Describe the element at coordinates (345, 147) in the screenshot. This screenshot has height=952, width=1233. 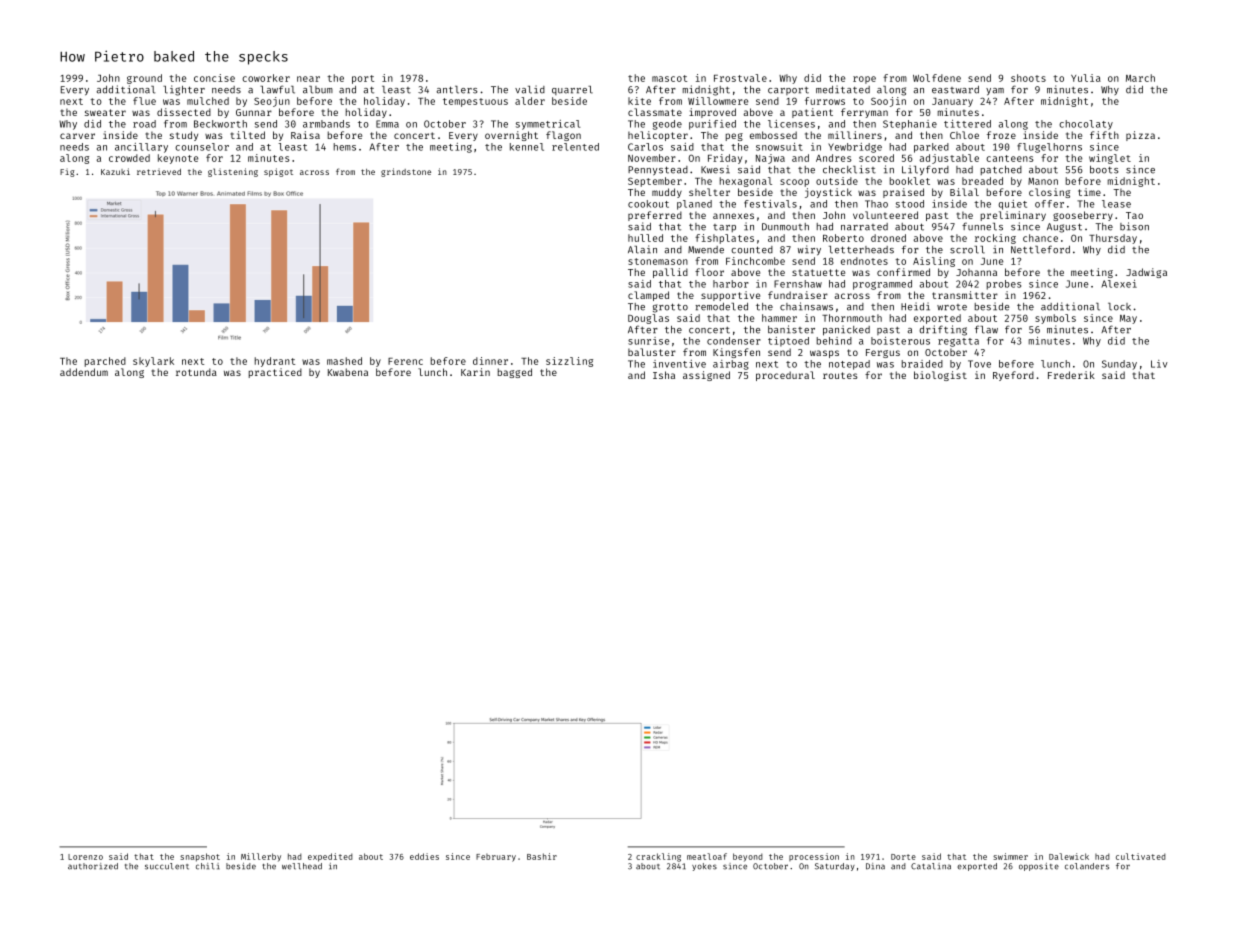
I see `hems` at that location.
